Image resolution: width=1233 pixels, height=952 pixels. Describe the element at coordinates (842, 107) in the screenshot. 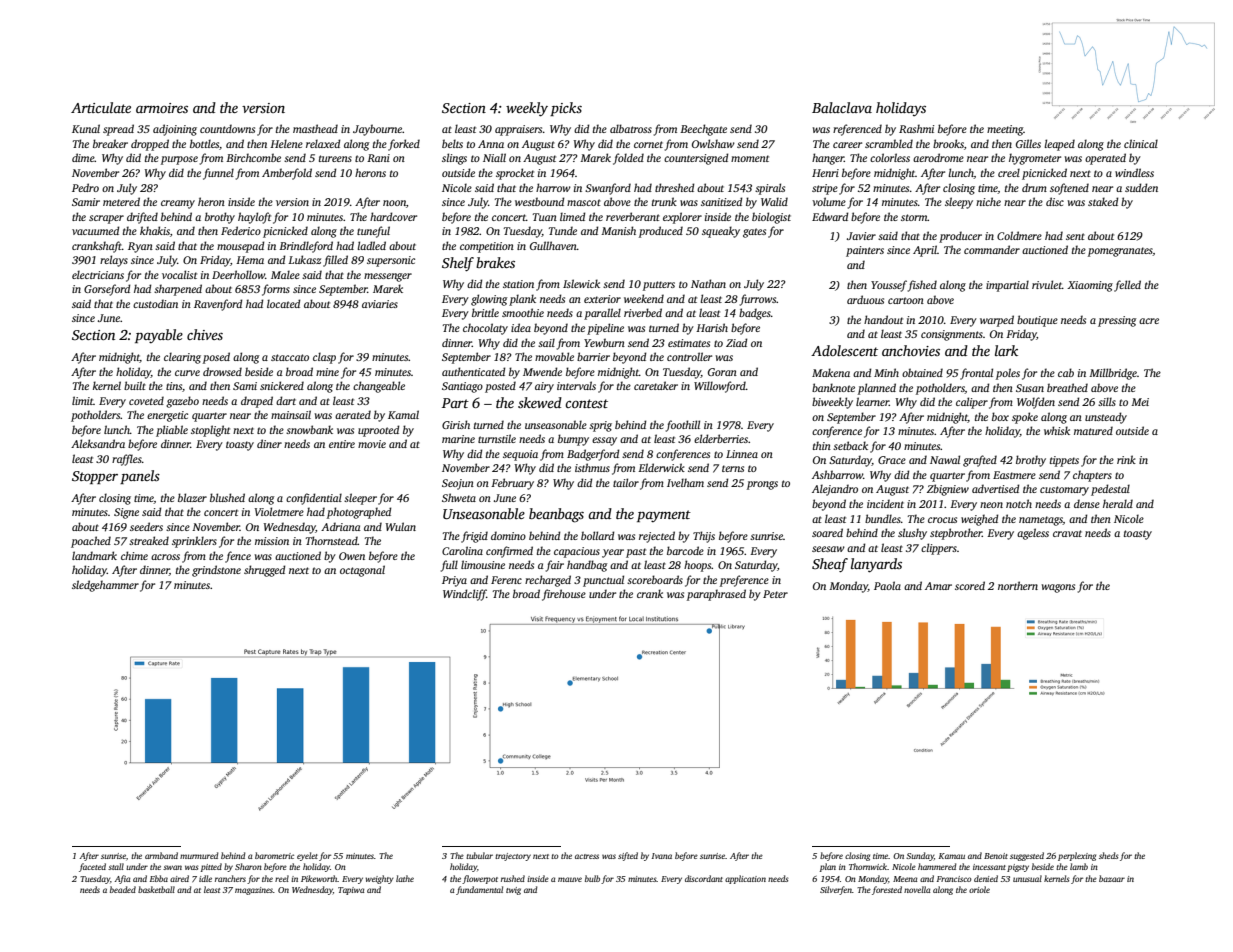

I see `Balaclava` at that location.
